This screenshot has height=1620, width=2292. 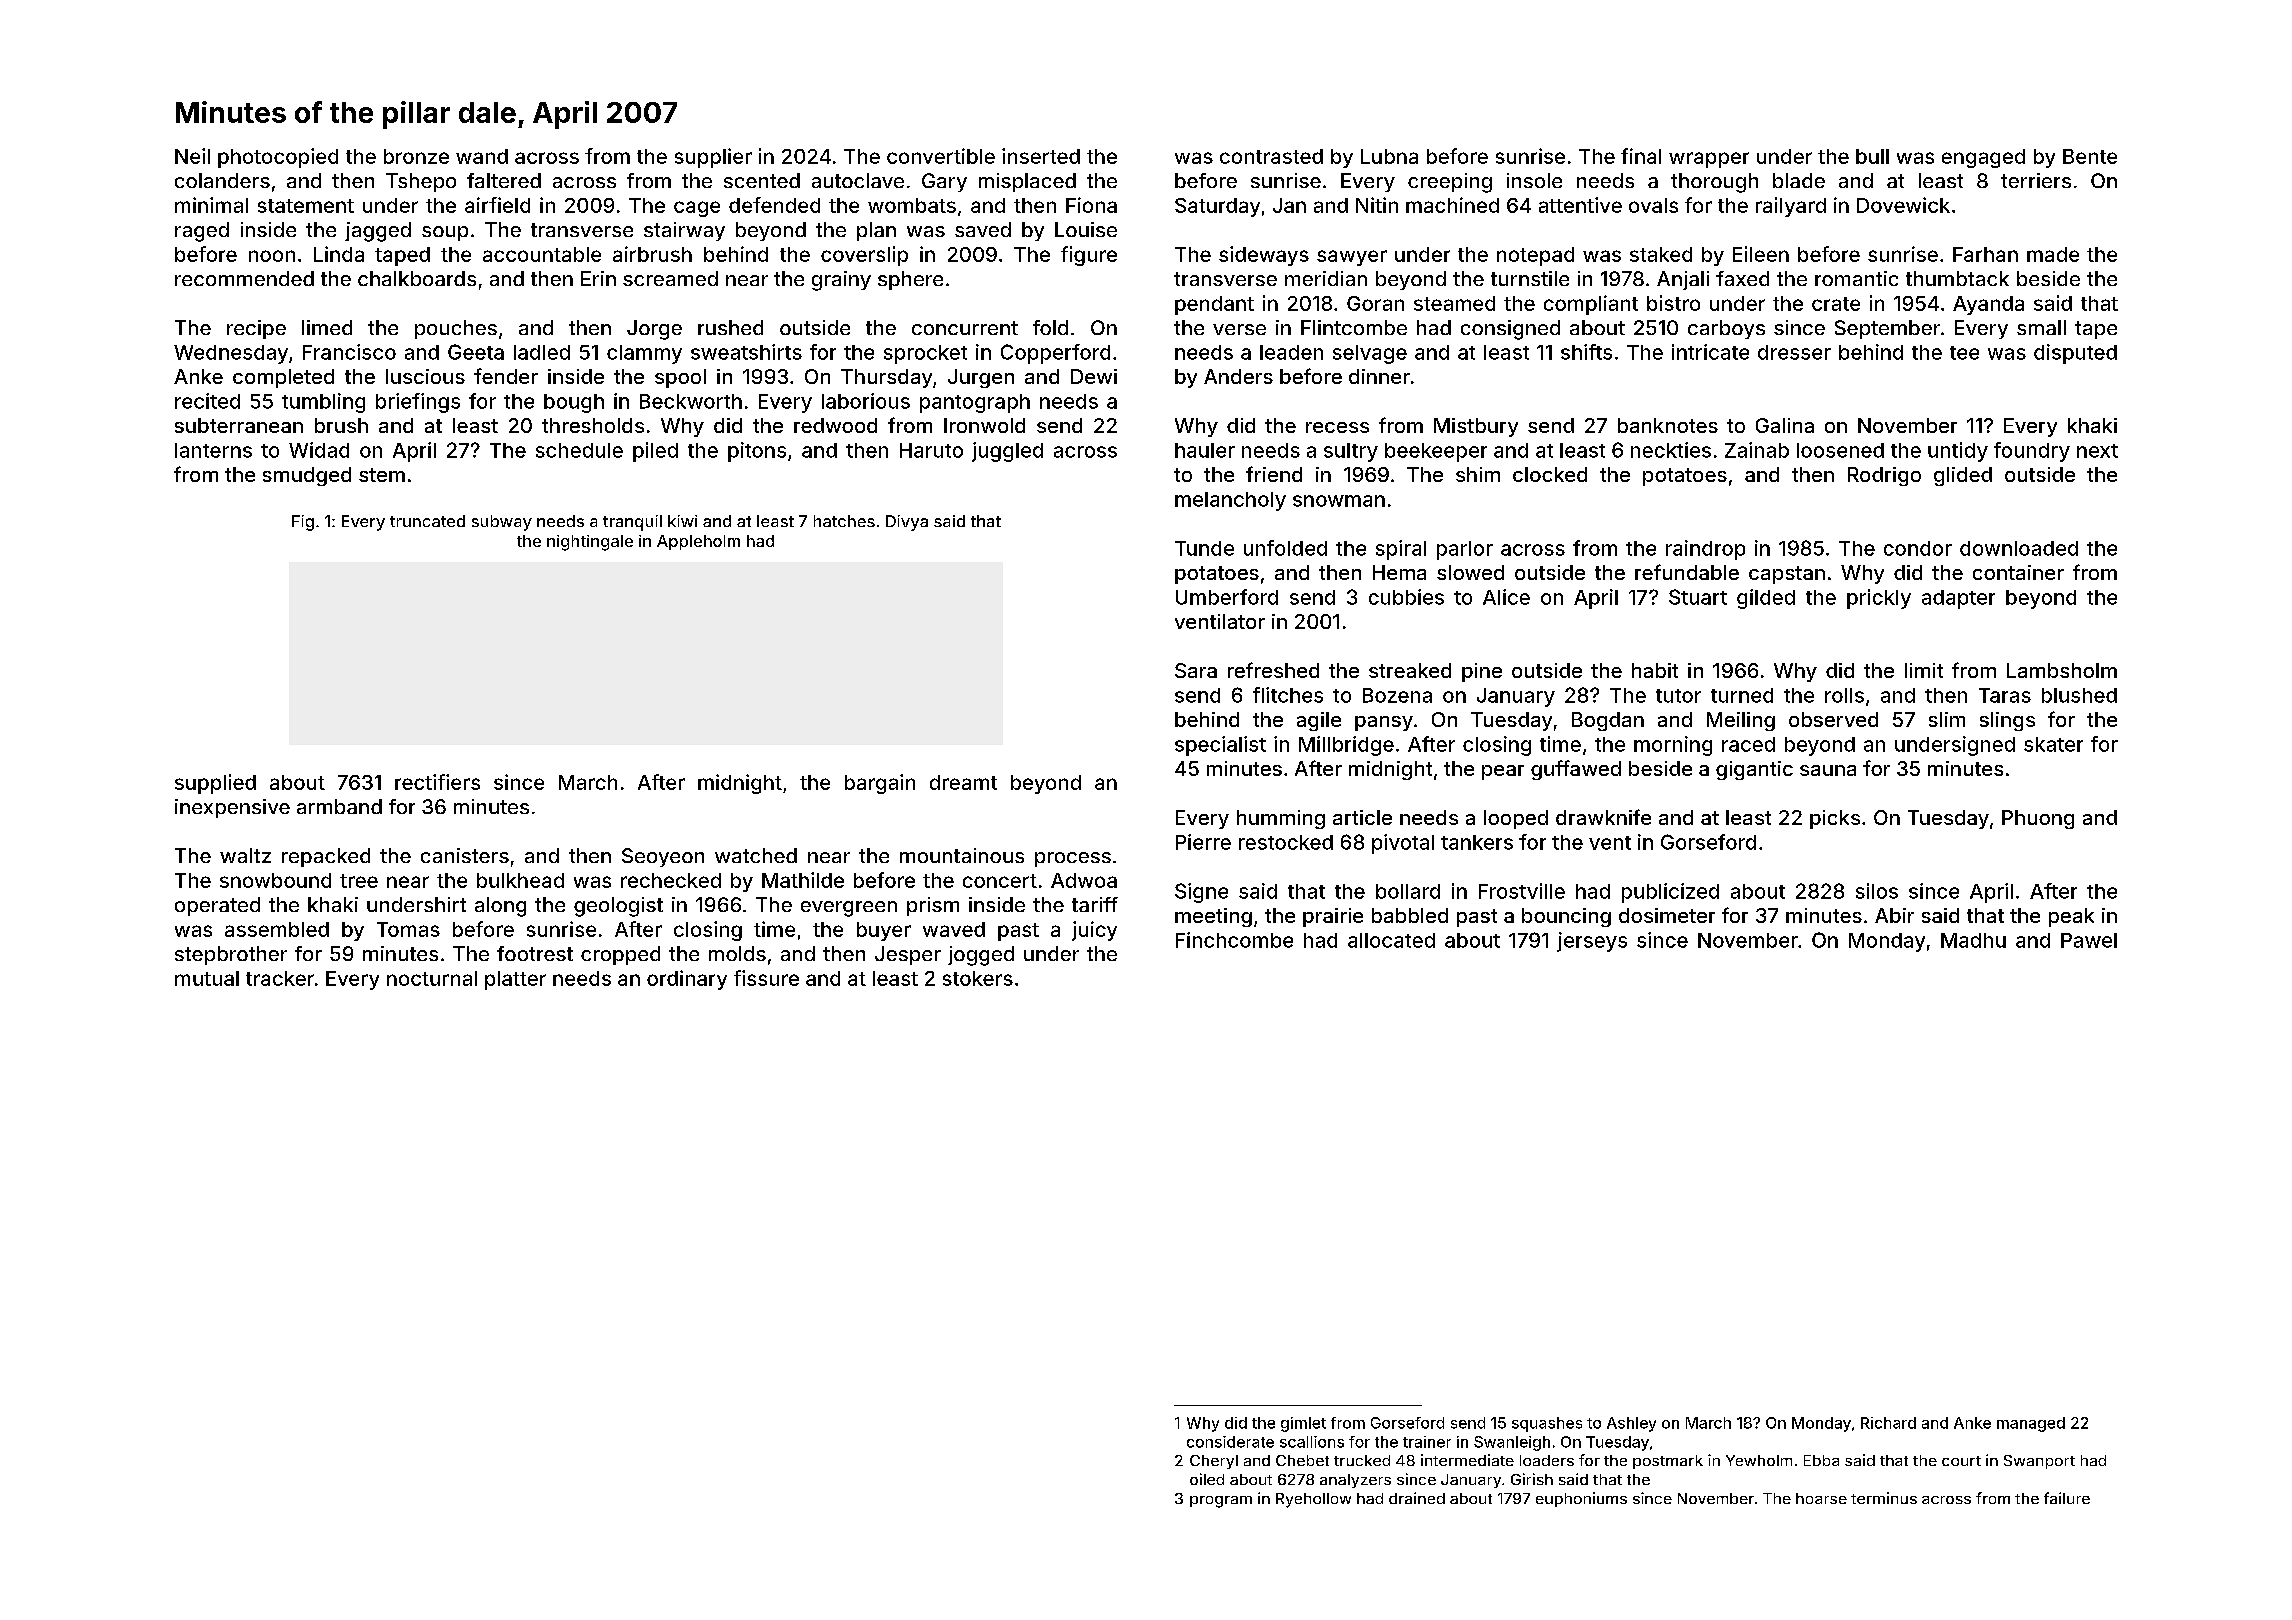 I want to click on compliant, so click(x=1591, y=305).
